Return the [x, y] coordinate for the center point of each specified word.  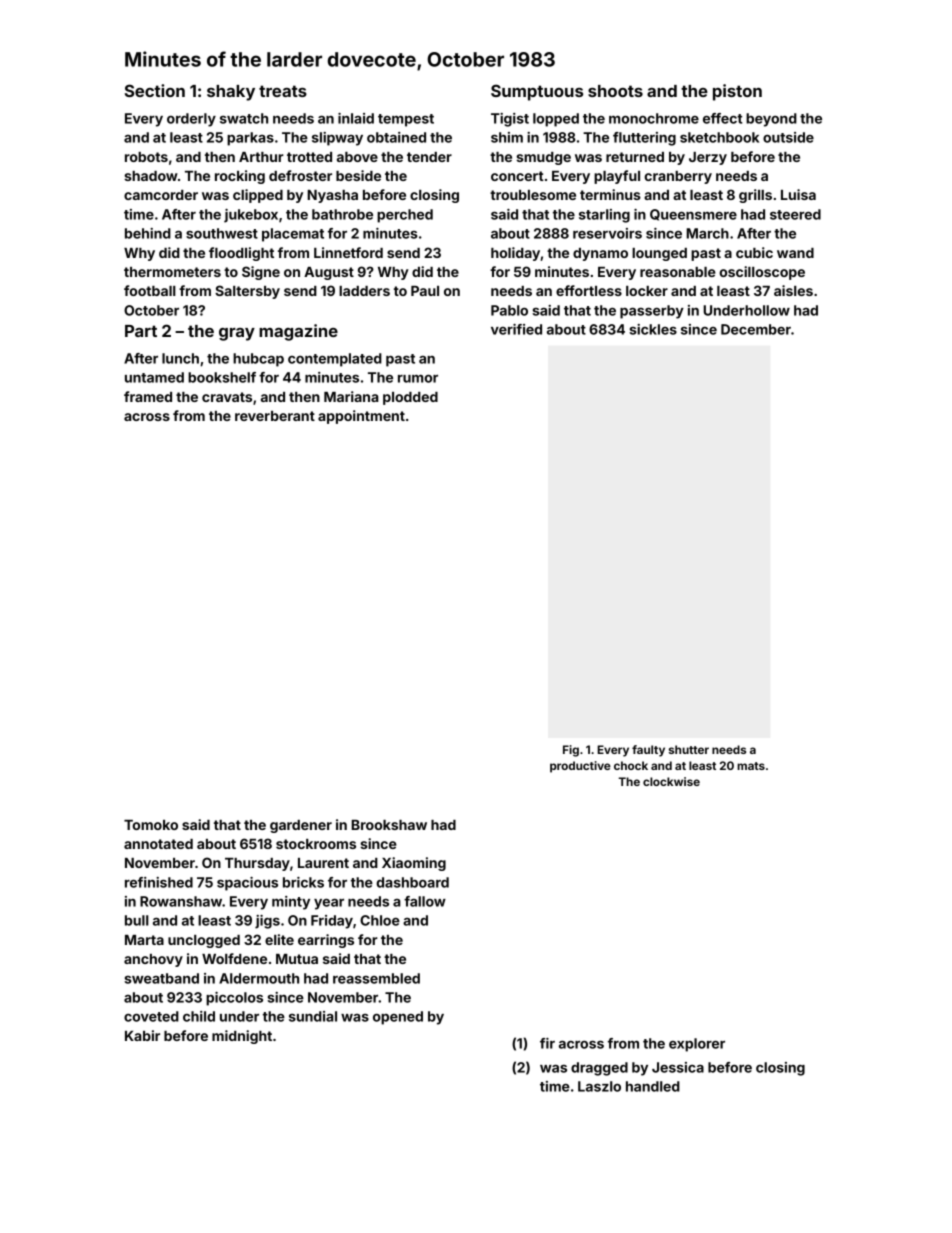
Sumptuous [537, 92]
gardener [301, 826]
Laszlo [599, 1086]
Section [155, 90]
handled [653, 1086]
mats [751, 766]
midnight [242, 1037]
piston [737, 92]
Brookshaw [389, 825]
